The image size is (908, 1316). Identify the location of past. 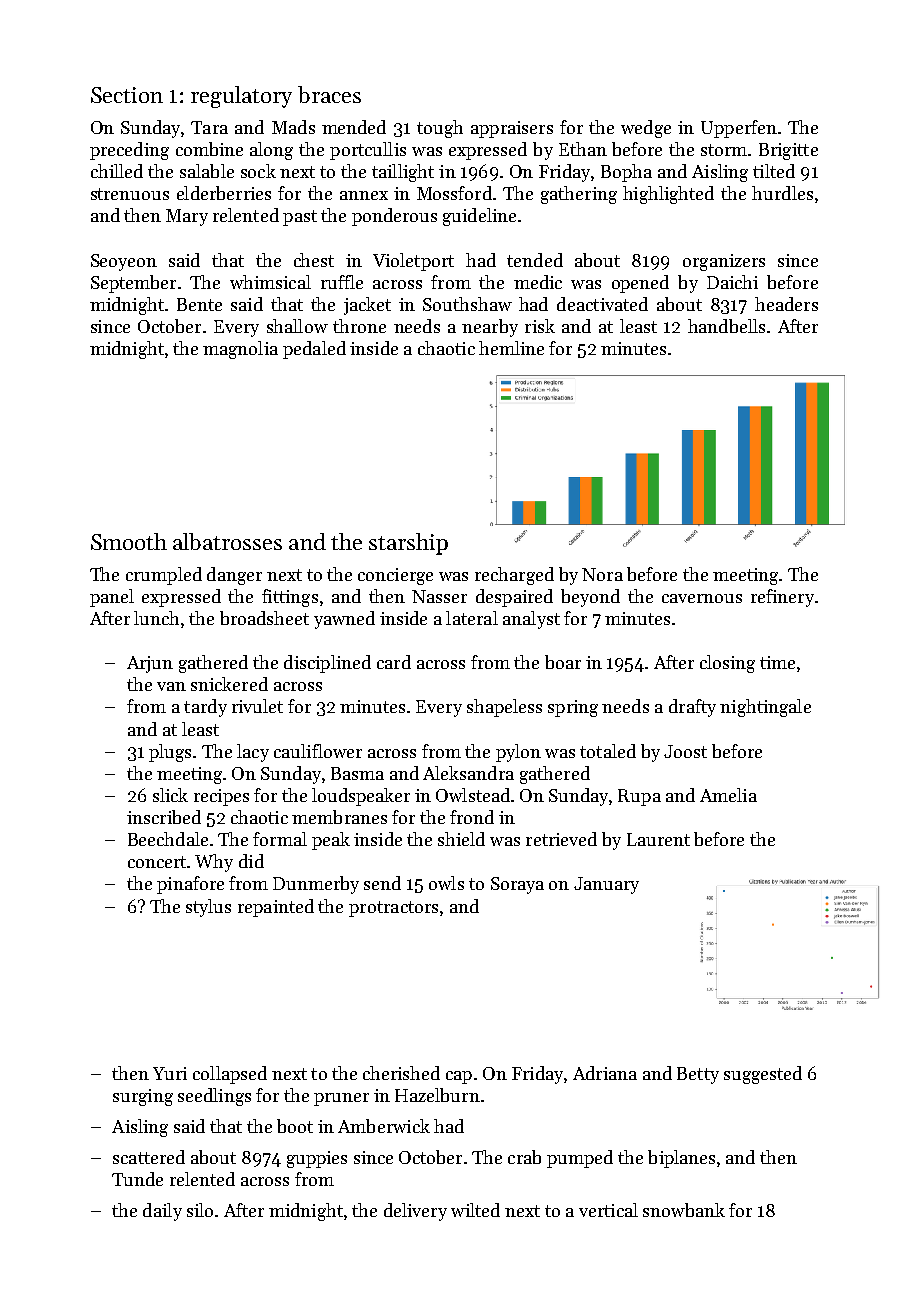
(300, 218).
